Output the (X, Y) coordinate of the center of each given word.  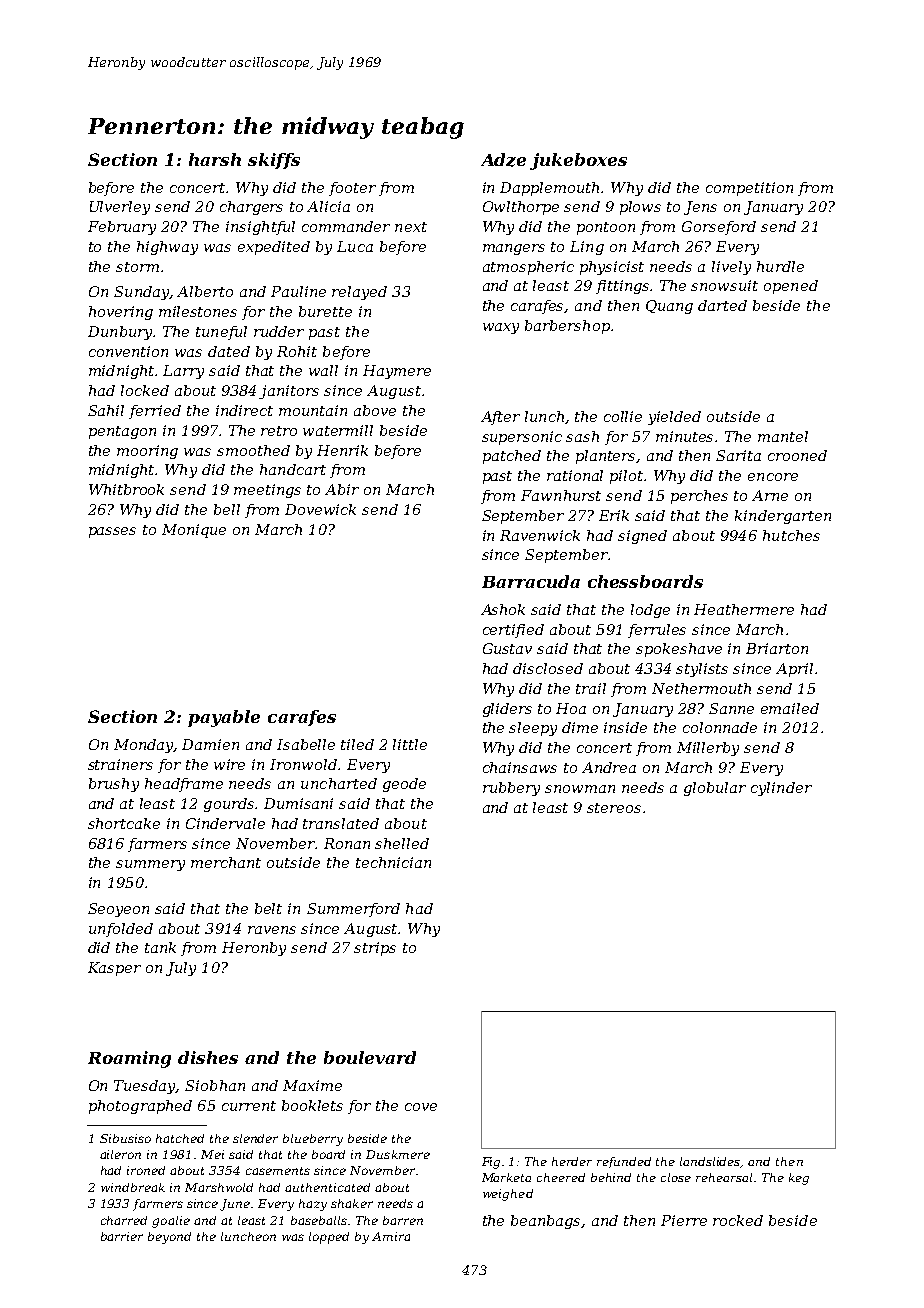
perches (699, 497)
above (375, 410)
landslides (710, 1162)
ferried (155, 412)
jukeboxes (578, 161)
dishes (208, 1057)
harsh (215, 159)
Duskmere (398, 1154)
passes (112, 532)
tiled (357, 744)
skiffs (274, 161)
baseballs (319, 1220)
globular (715, 789)
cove (421, 1107)
